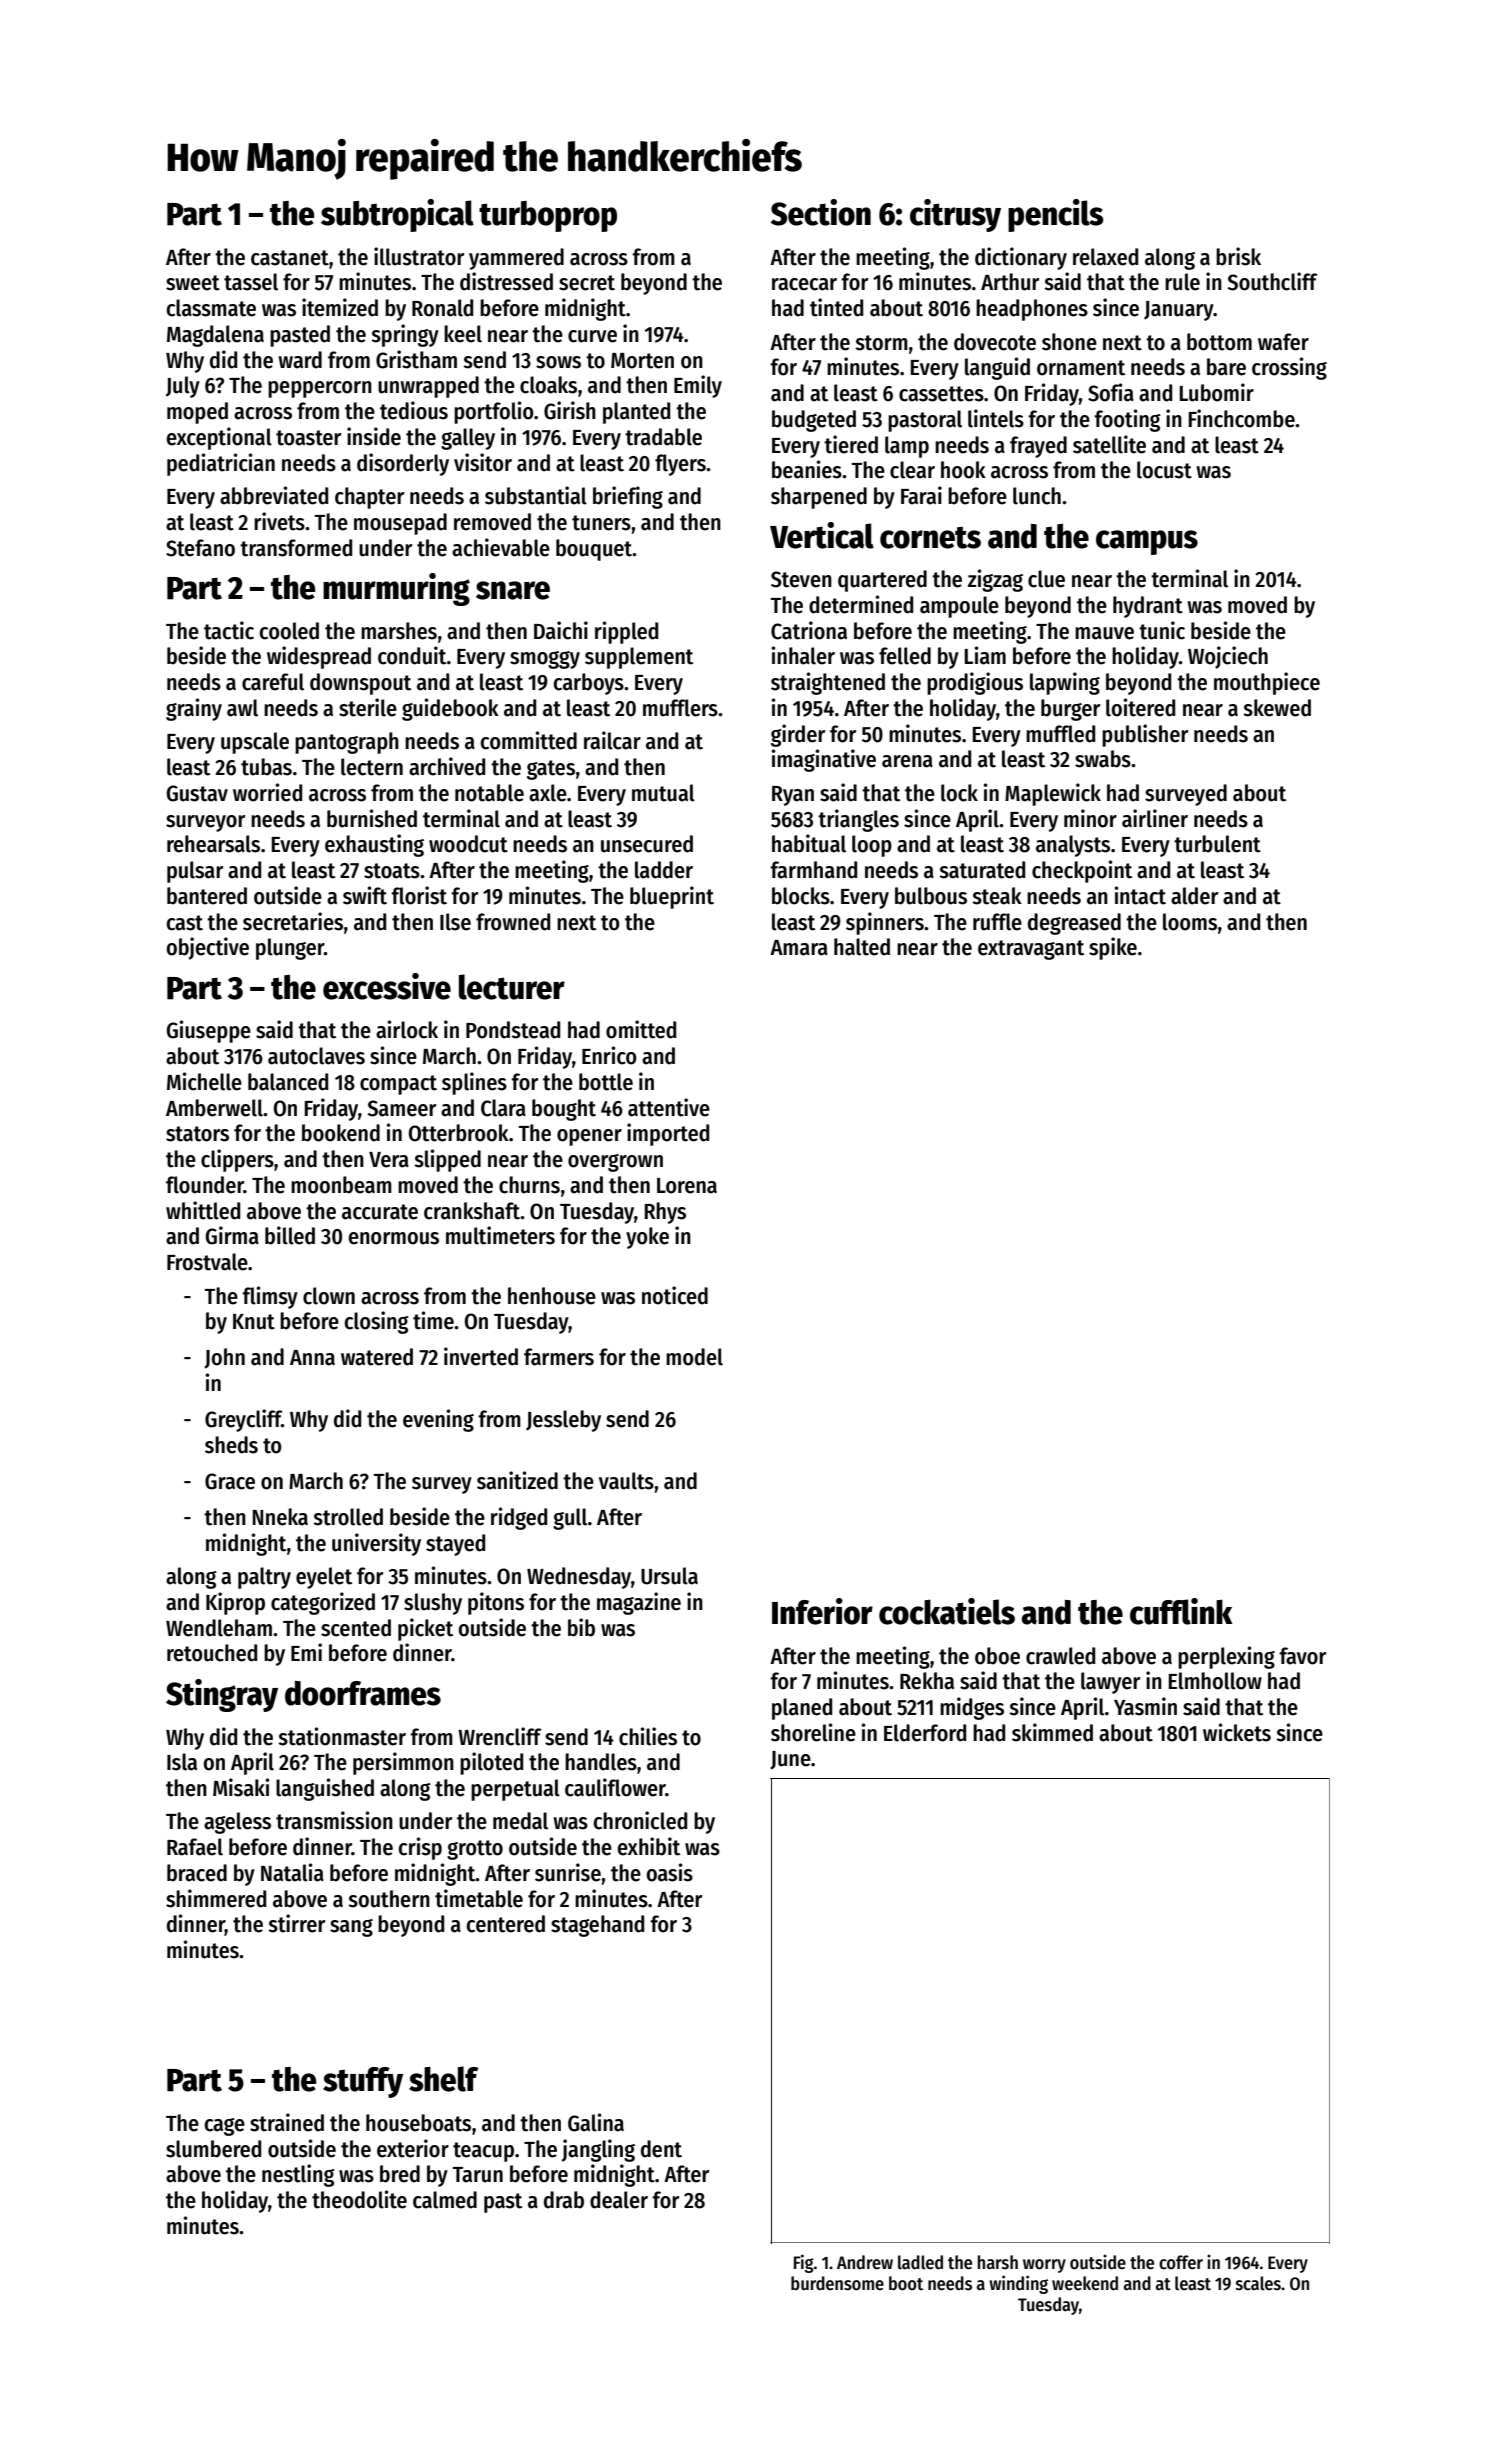 Image resolution: width=1496 pixels, height=2464 pixels. What do you see at coordinates (298, 2175) in the page?
I see `nestling` at bounding box center [298, 2175].
